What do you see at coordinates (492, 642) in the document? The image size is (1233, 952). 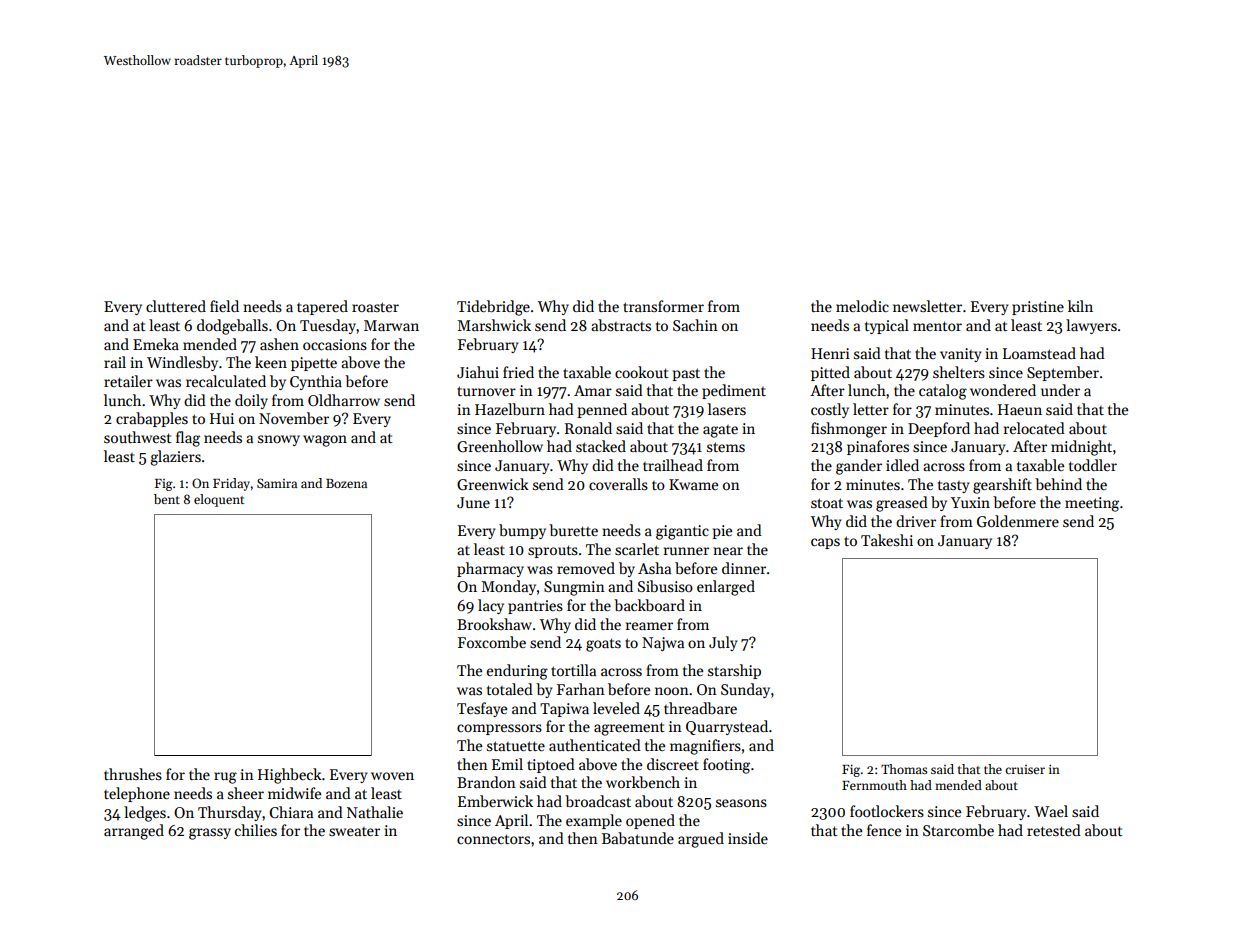 I see `Foxcombe` at bounding box center [492, 642].
